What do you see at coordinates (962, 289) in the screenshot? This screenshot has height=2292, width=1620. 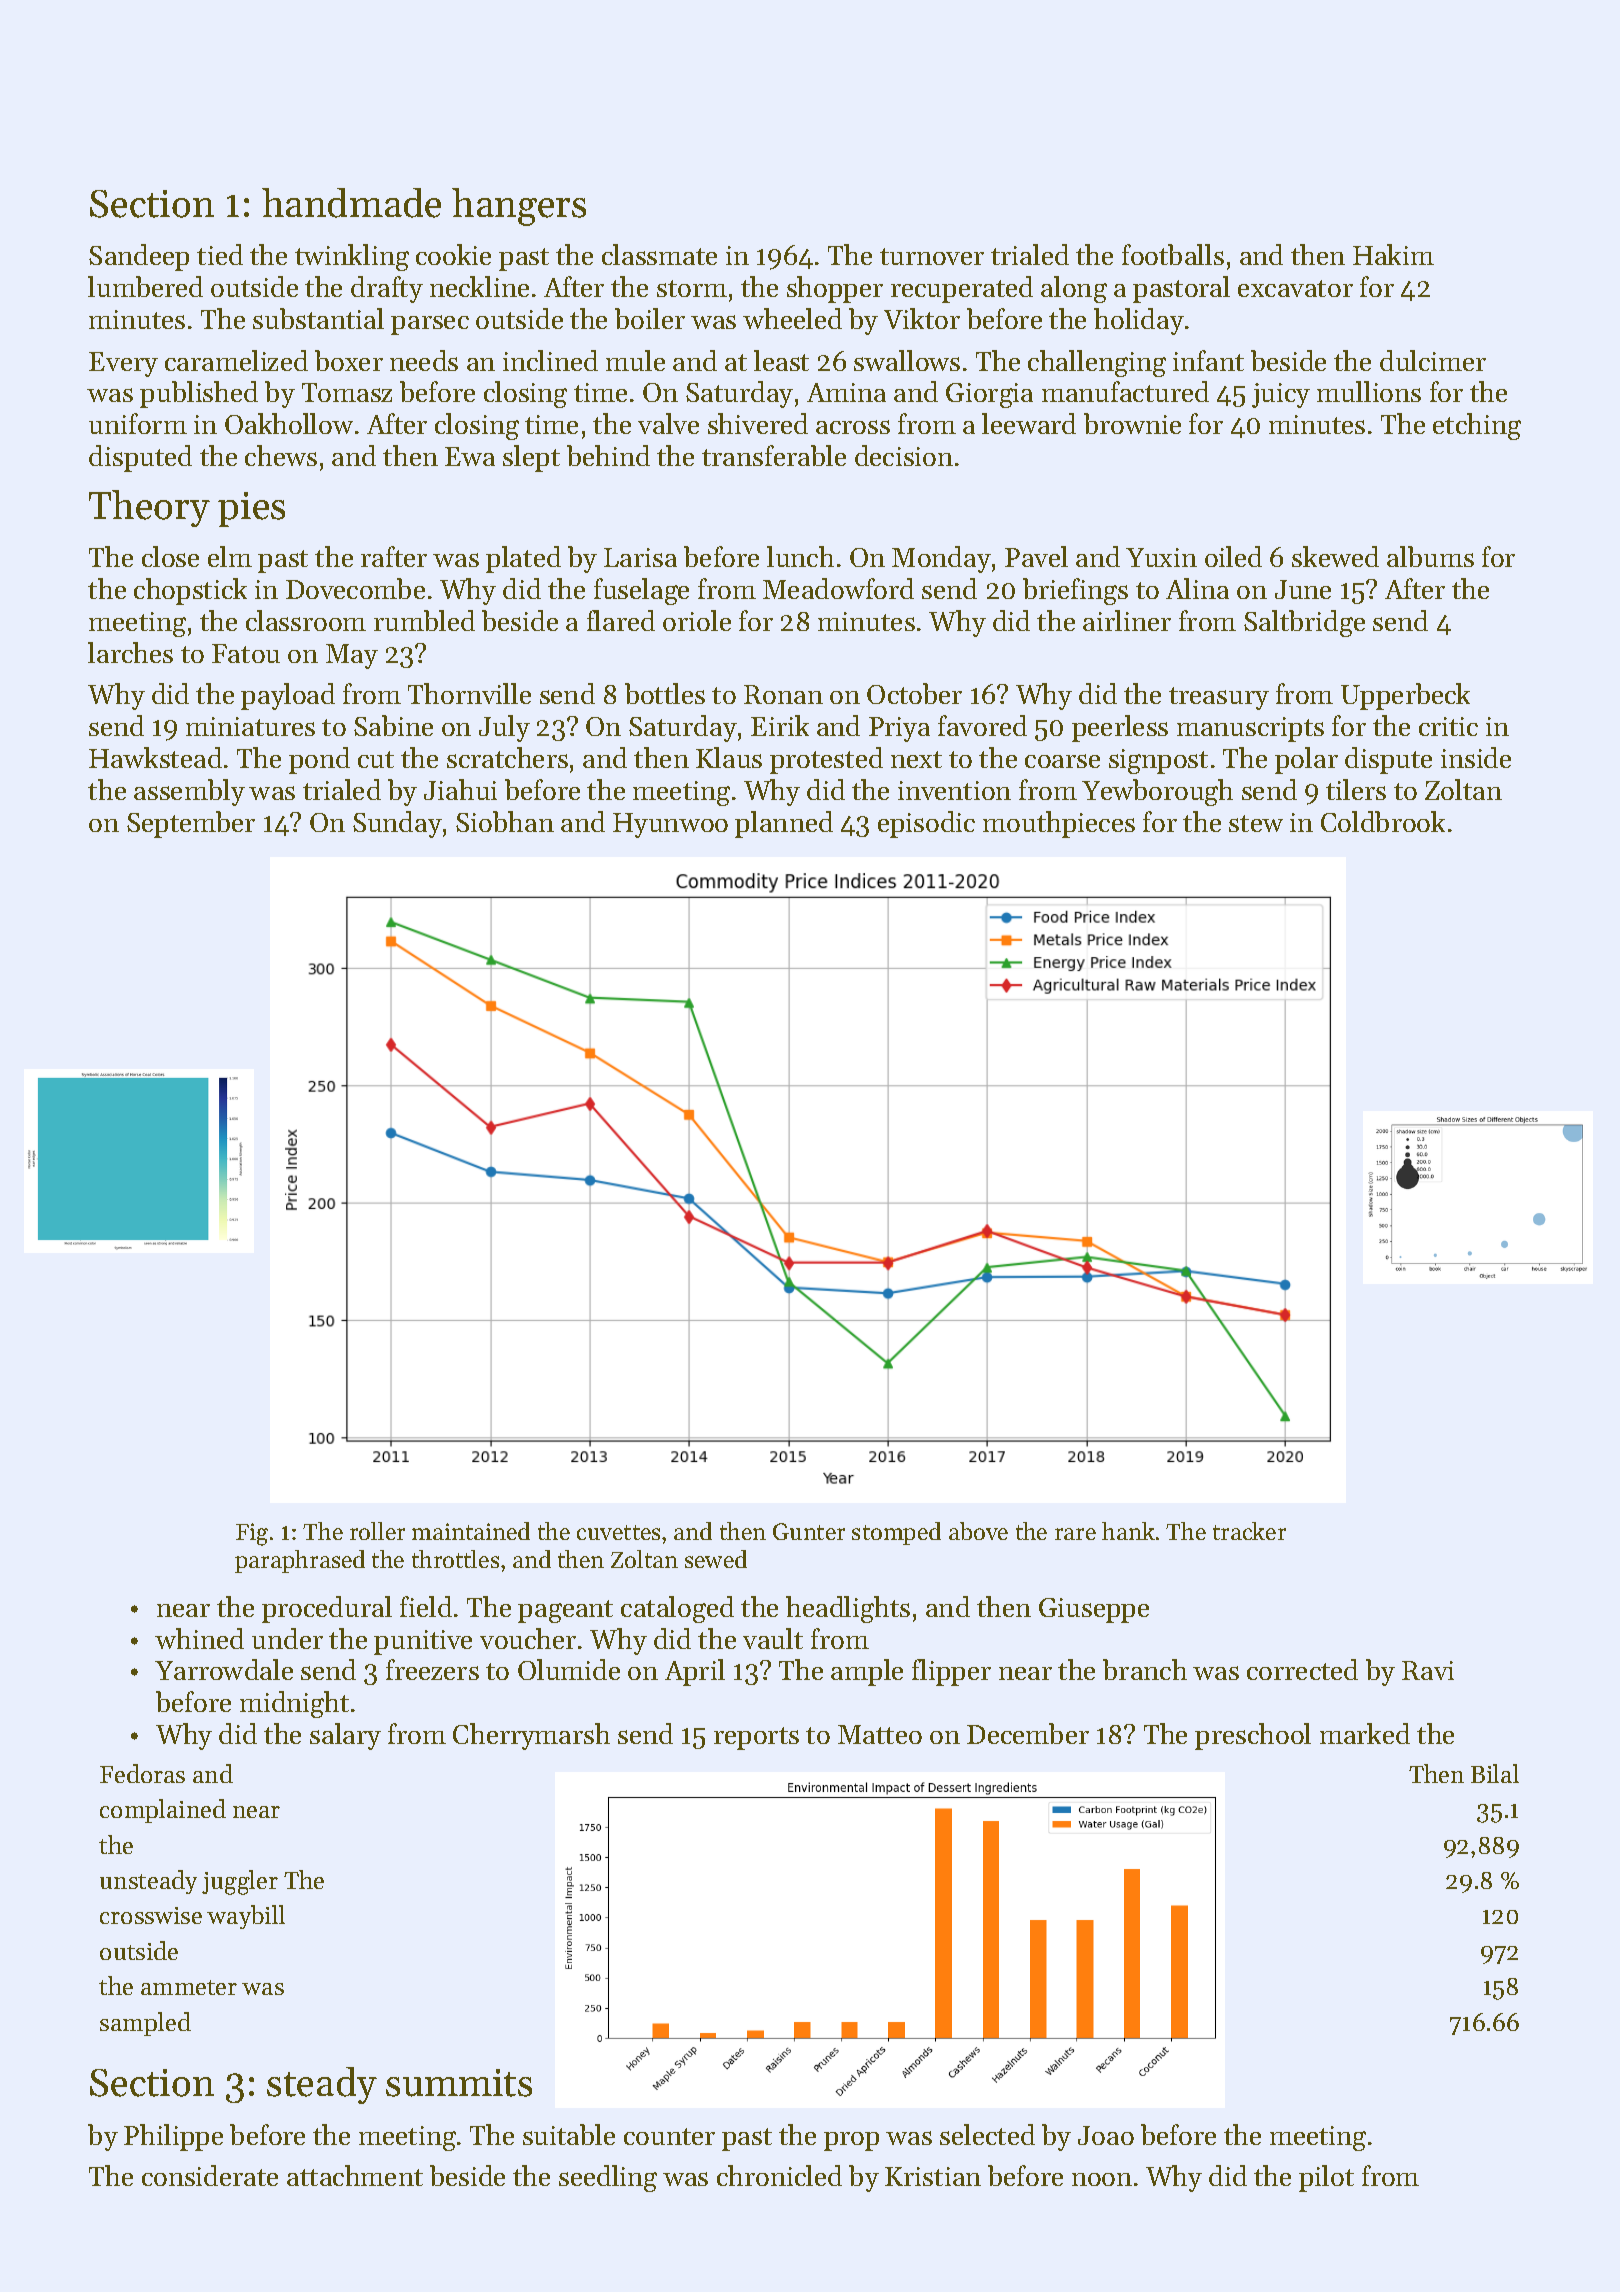 I see `recuperated` at bounding box center [962, 289].
